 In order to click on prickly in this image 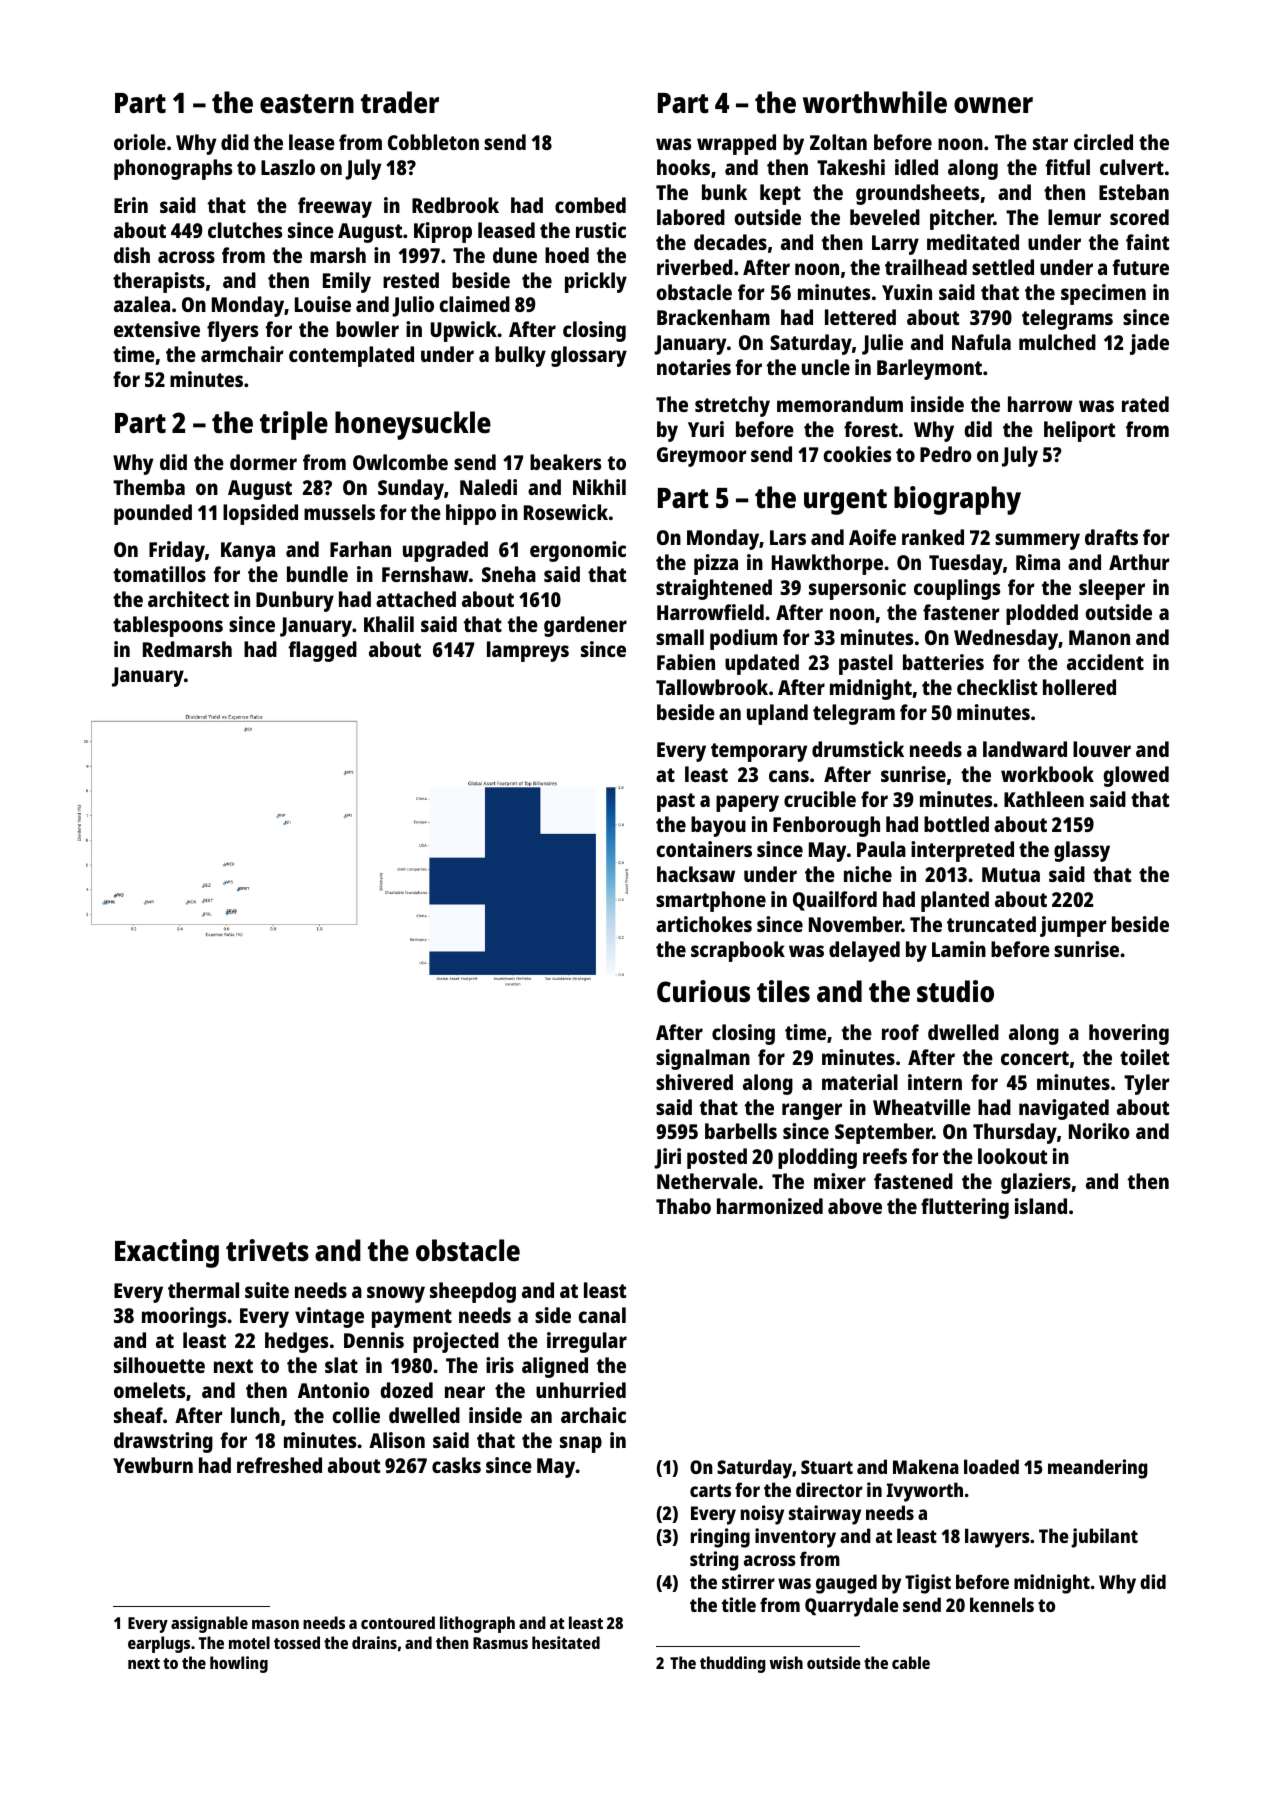, I will do `click(596, 282)`.
